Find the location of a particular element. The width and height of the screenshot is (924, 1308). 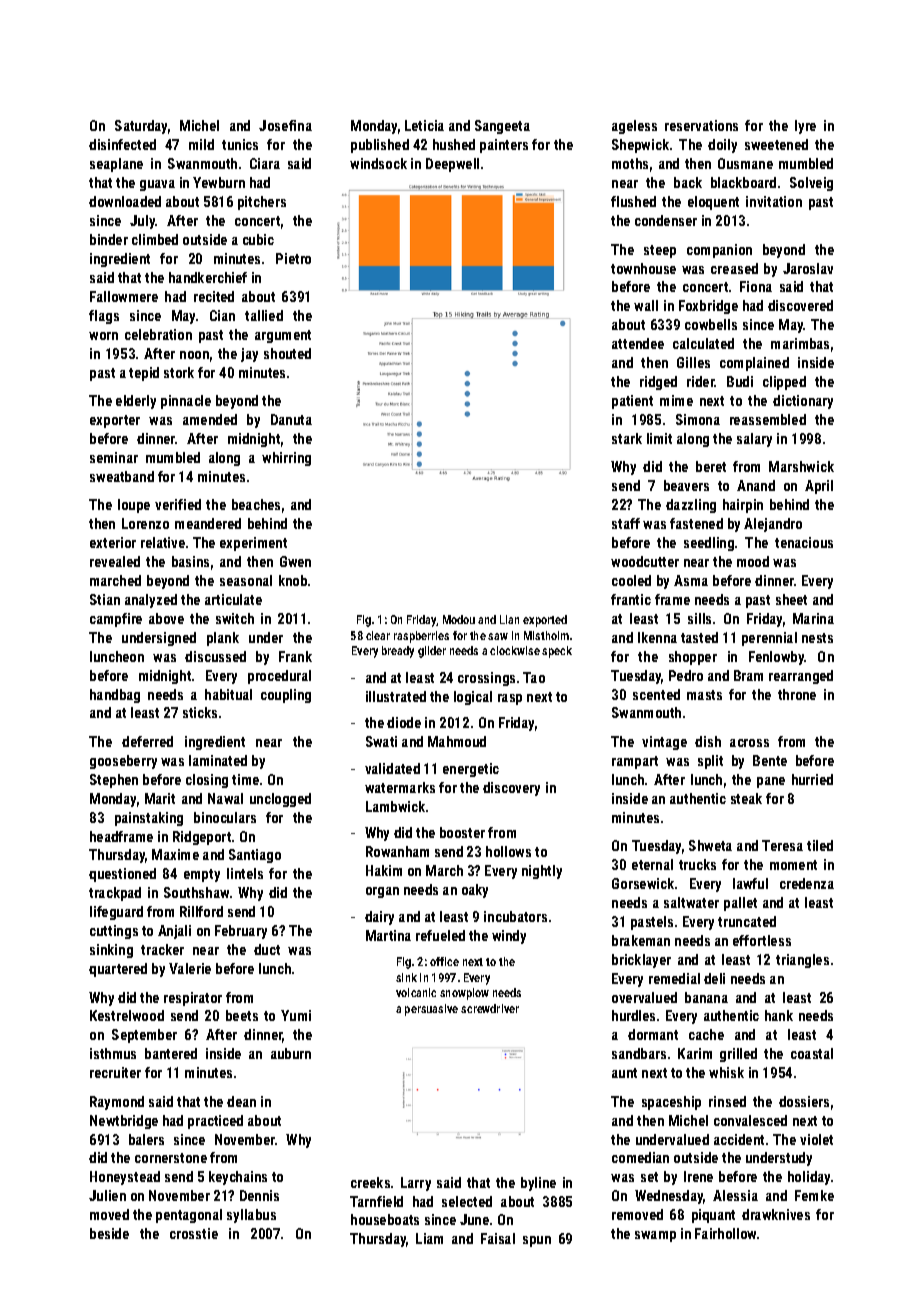

syllabus is located at coordinates (251, 1216).
